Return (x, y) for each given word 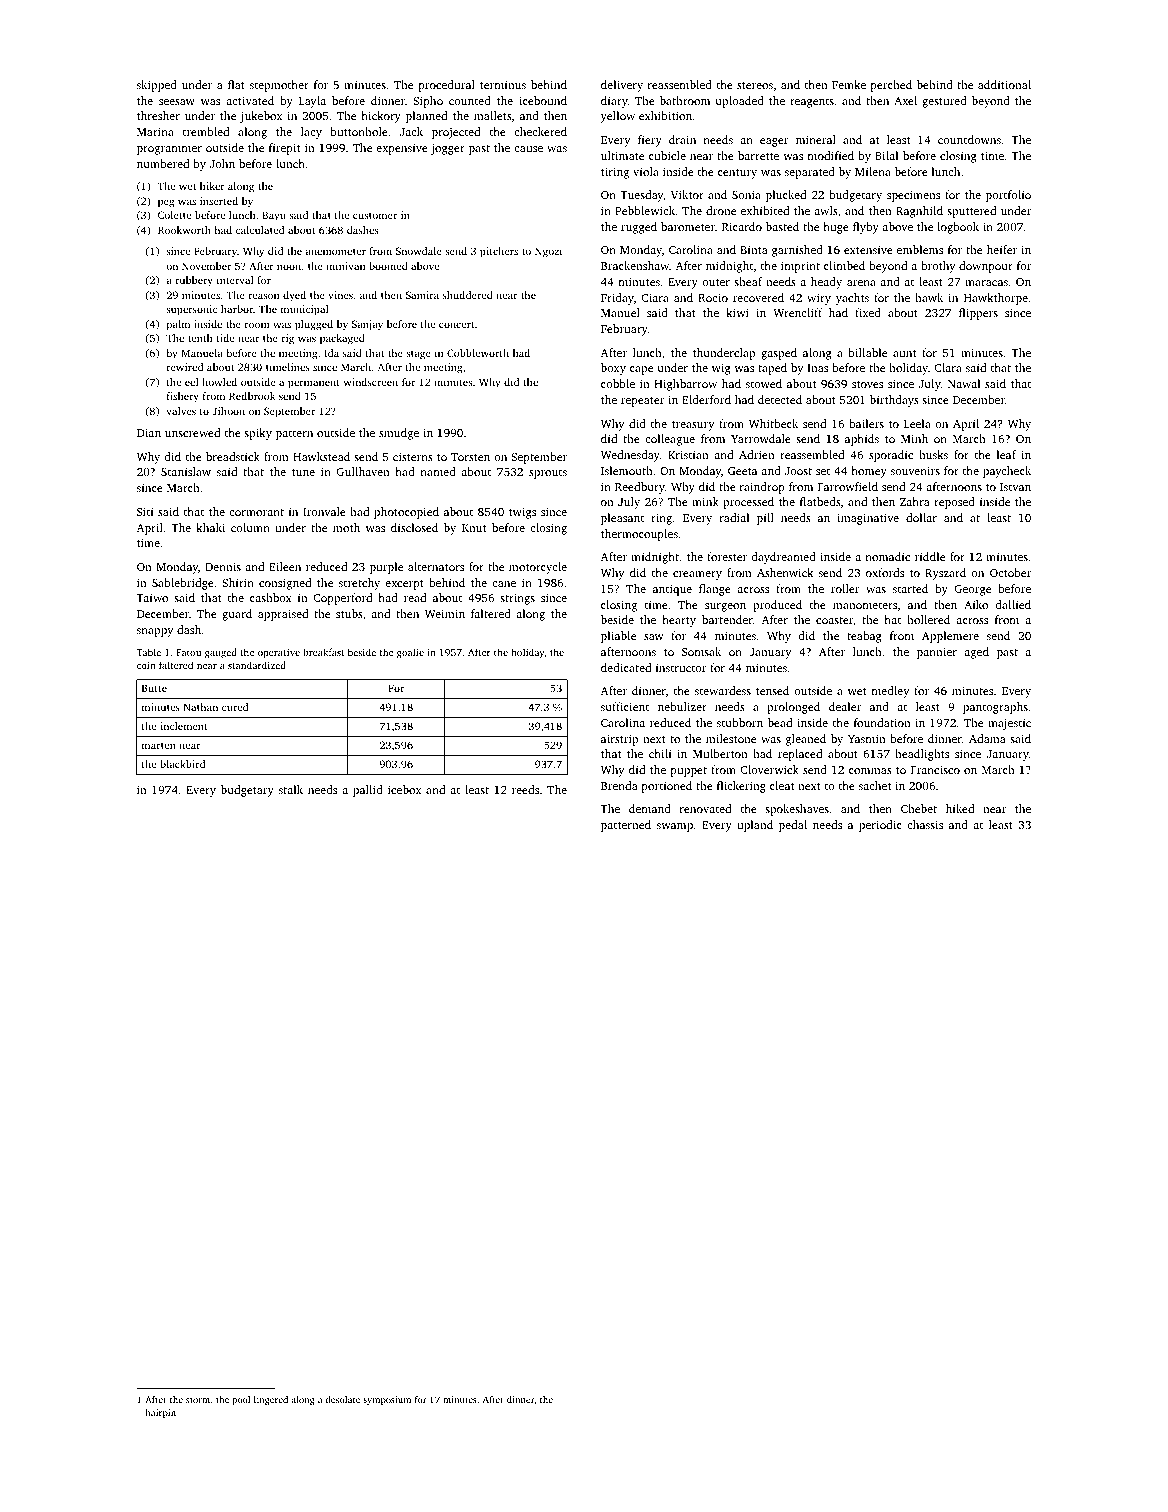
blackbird (182, 764)
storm (198, 1400)
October (1010, 572)
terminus (503, 85)
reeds (525, 789)
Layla (312, 102)
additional (1004, 84)
